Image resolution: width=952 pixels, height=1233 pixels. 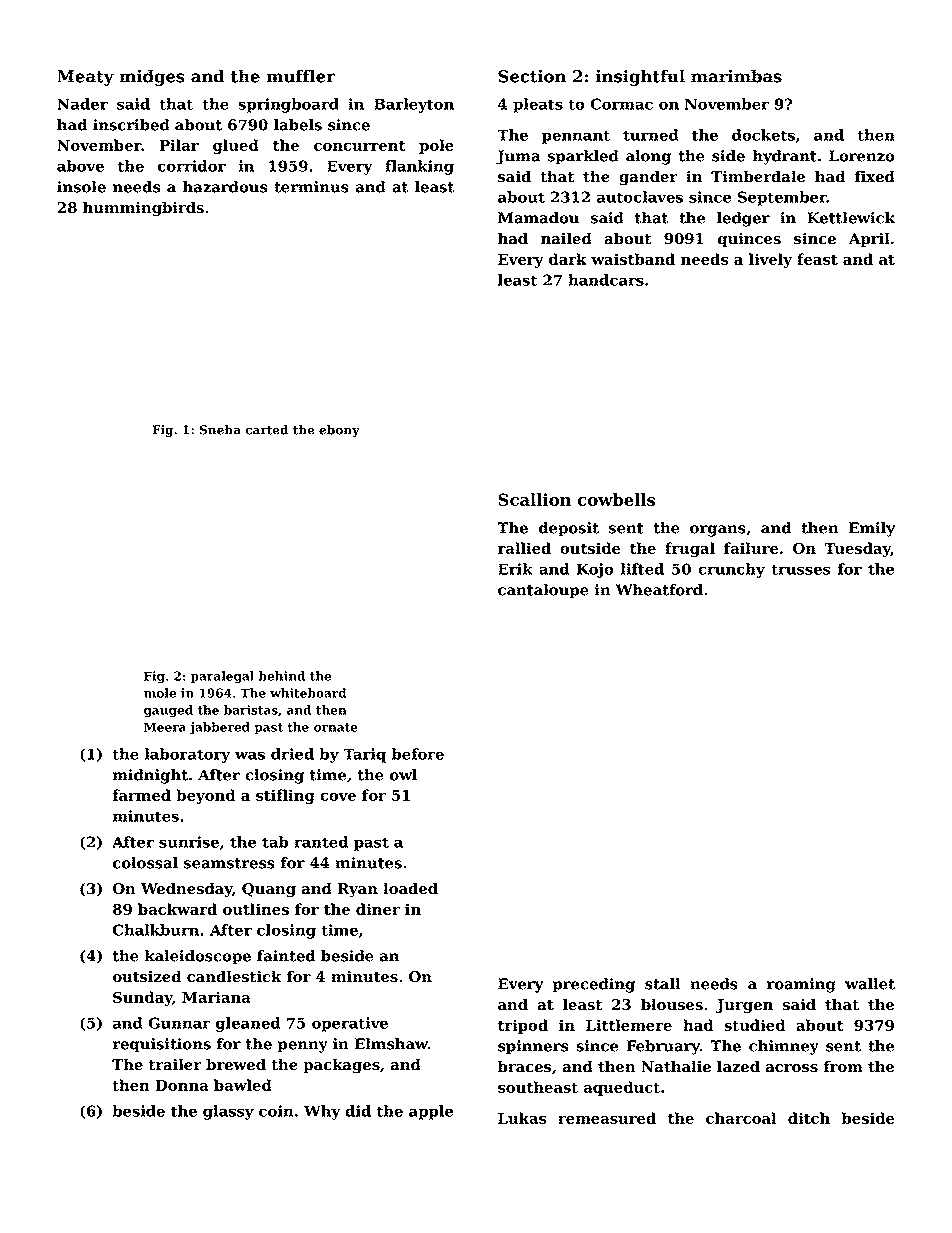 What do you see at coordinates (81, 187) in the screenshot?
I see `insole` at bounding box center [81, 187].
